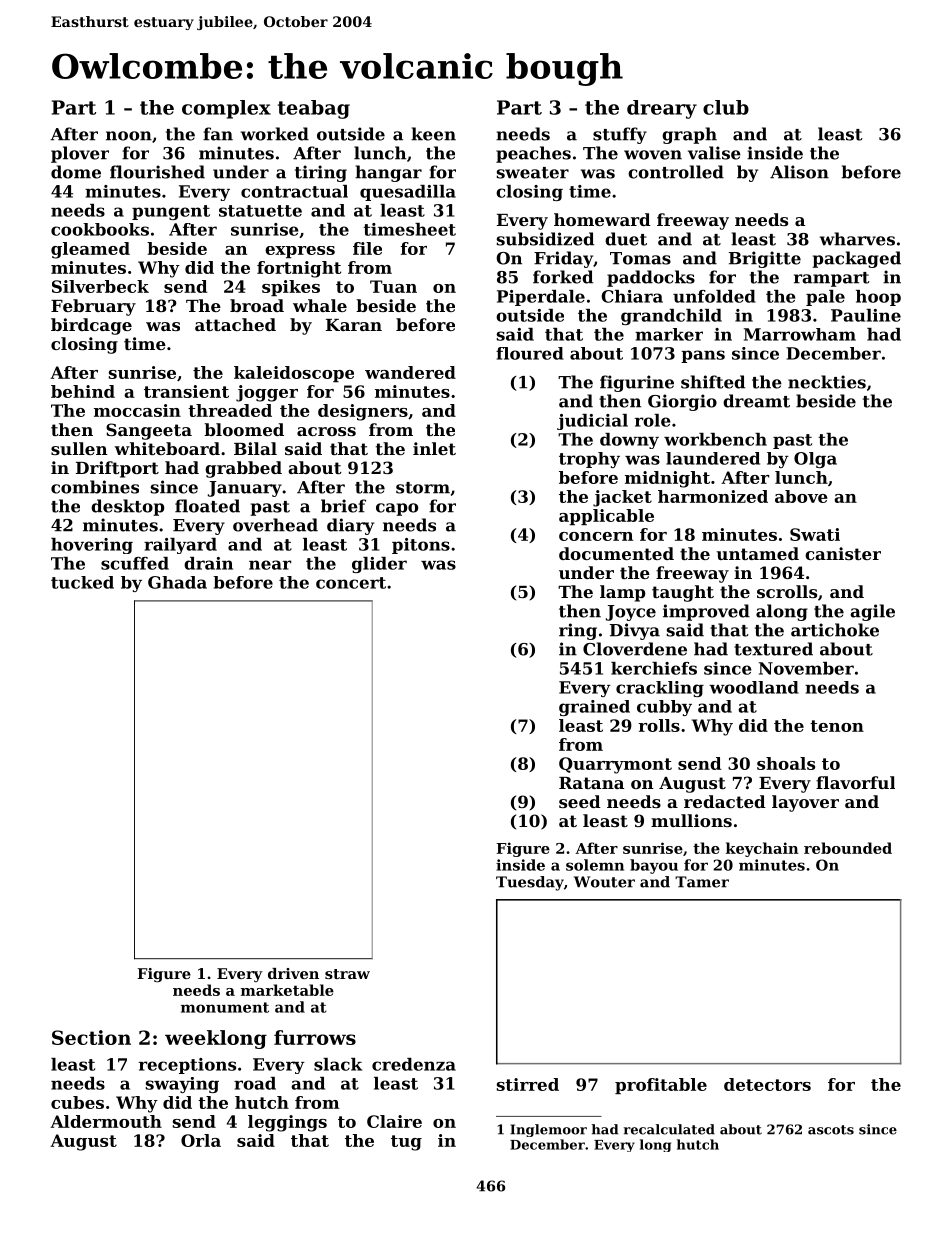  I want to click on tenon, so click(837, 726).
